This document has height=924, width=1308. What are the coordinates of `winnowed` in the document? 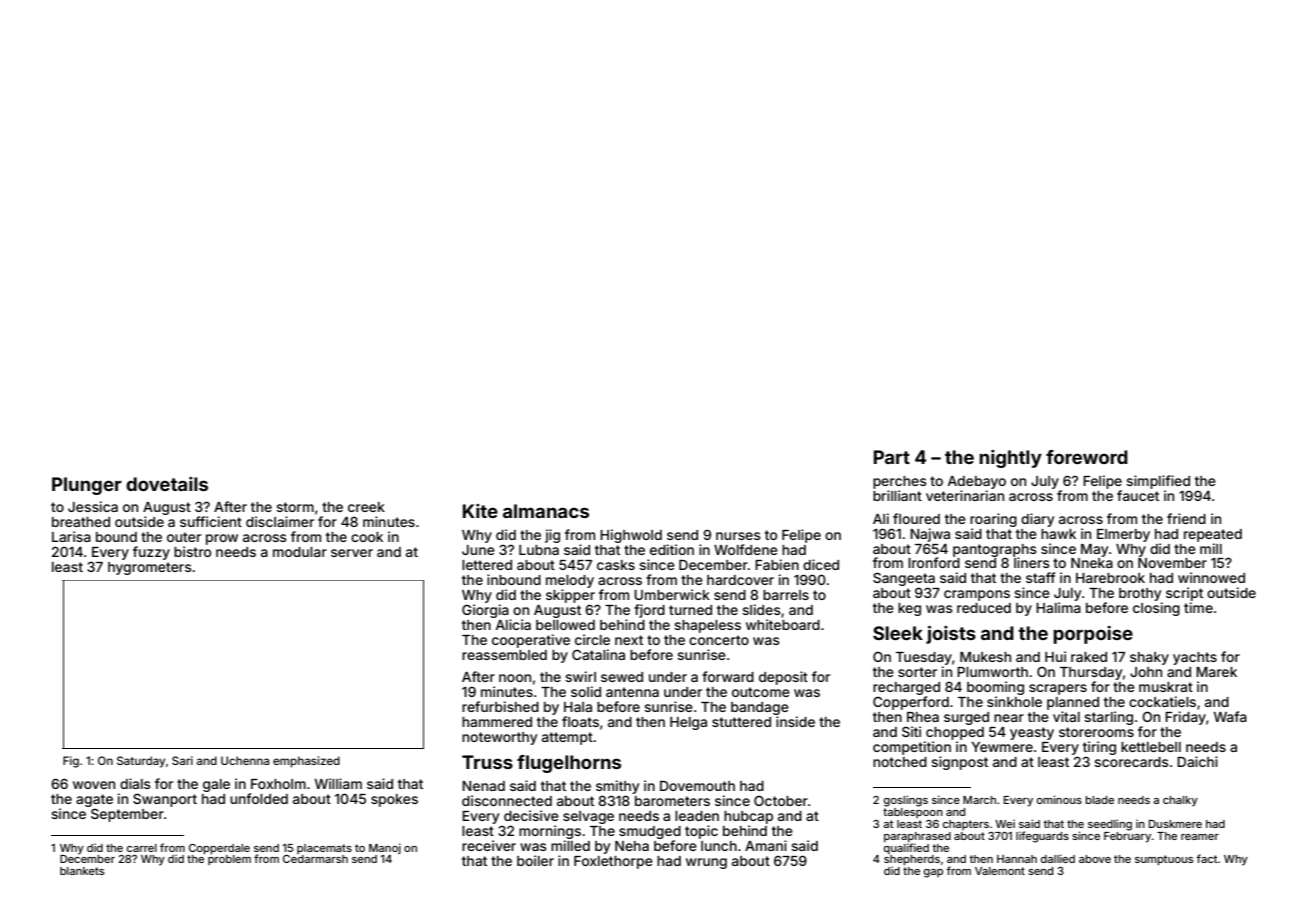 It's located at (1211, 577).
